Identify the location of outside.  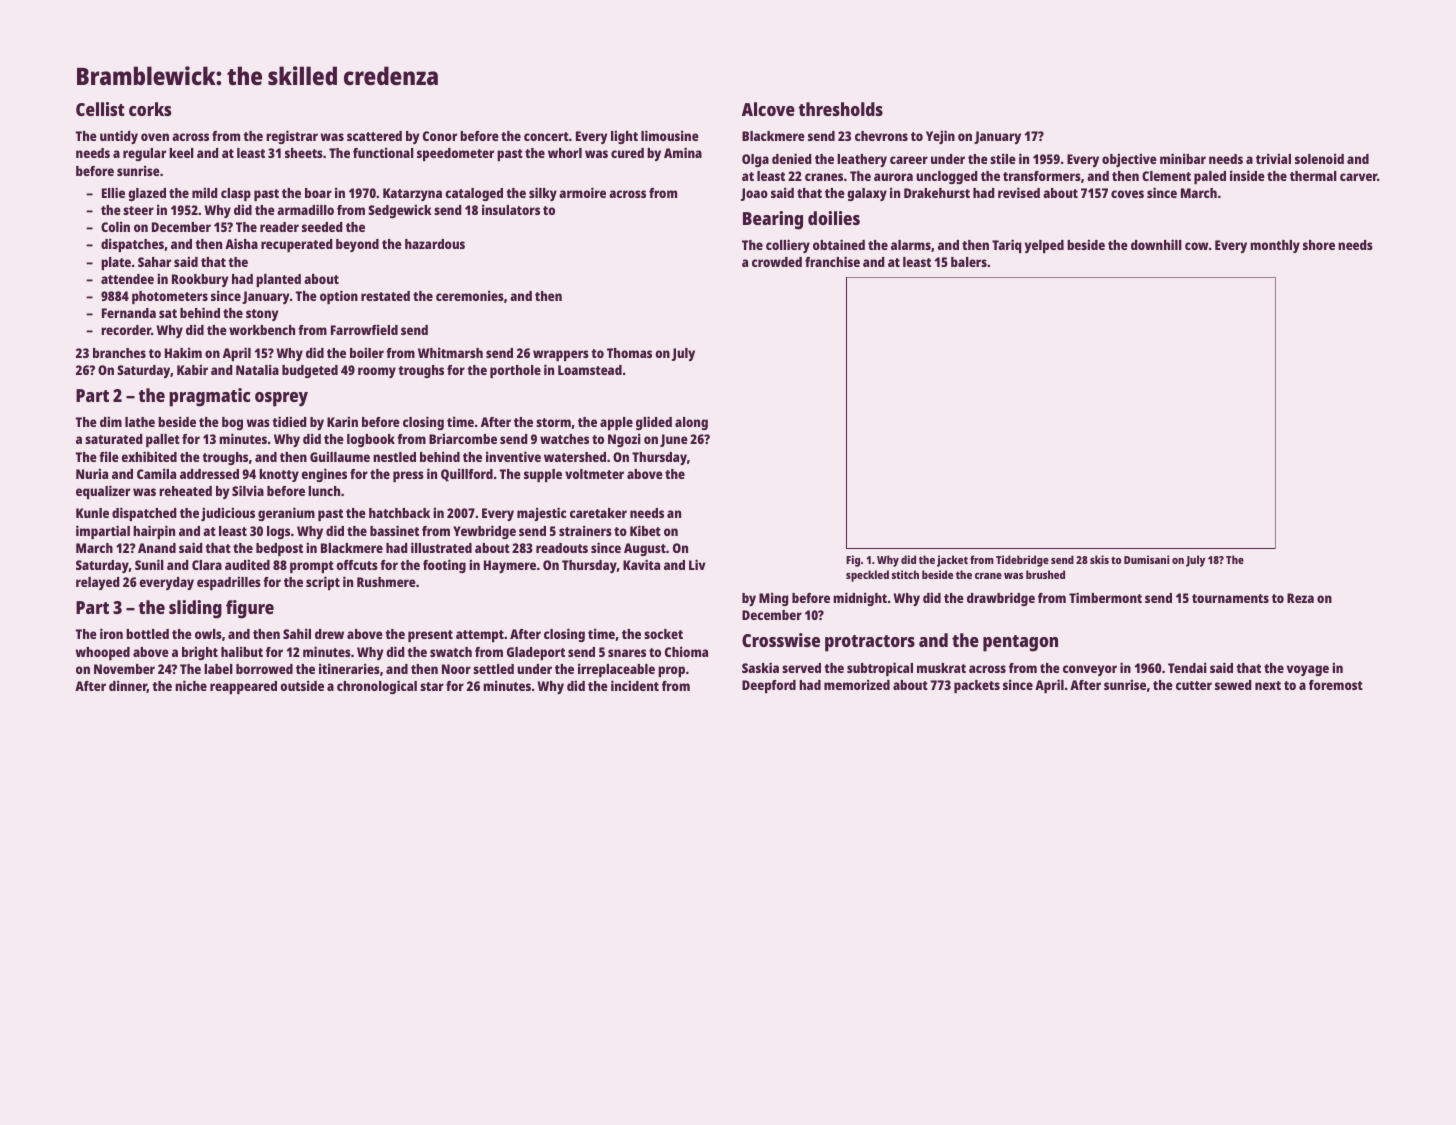
(302, 685).
